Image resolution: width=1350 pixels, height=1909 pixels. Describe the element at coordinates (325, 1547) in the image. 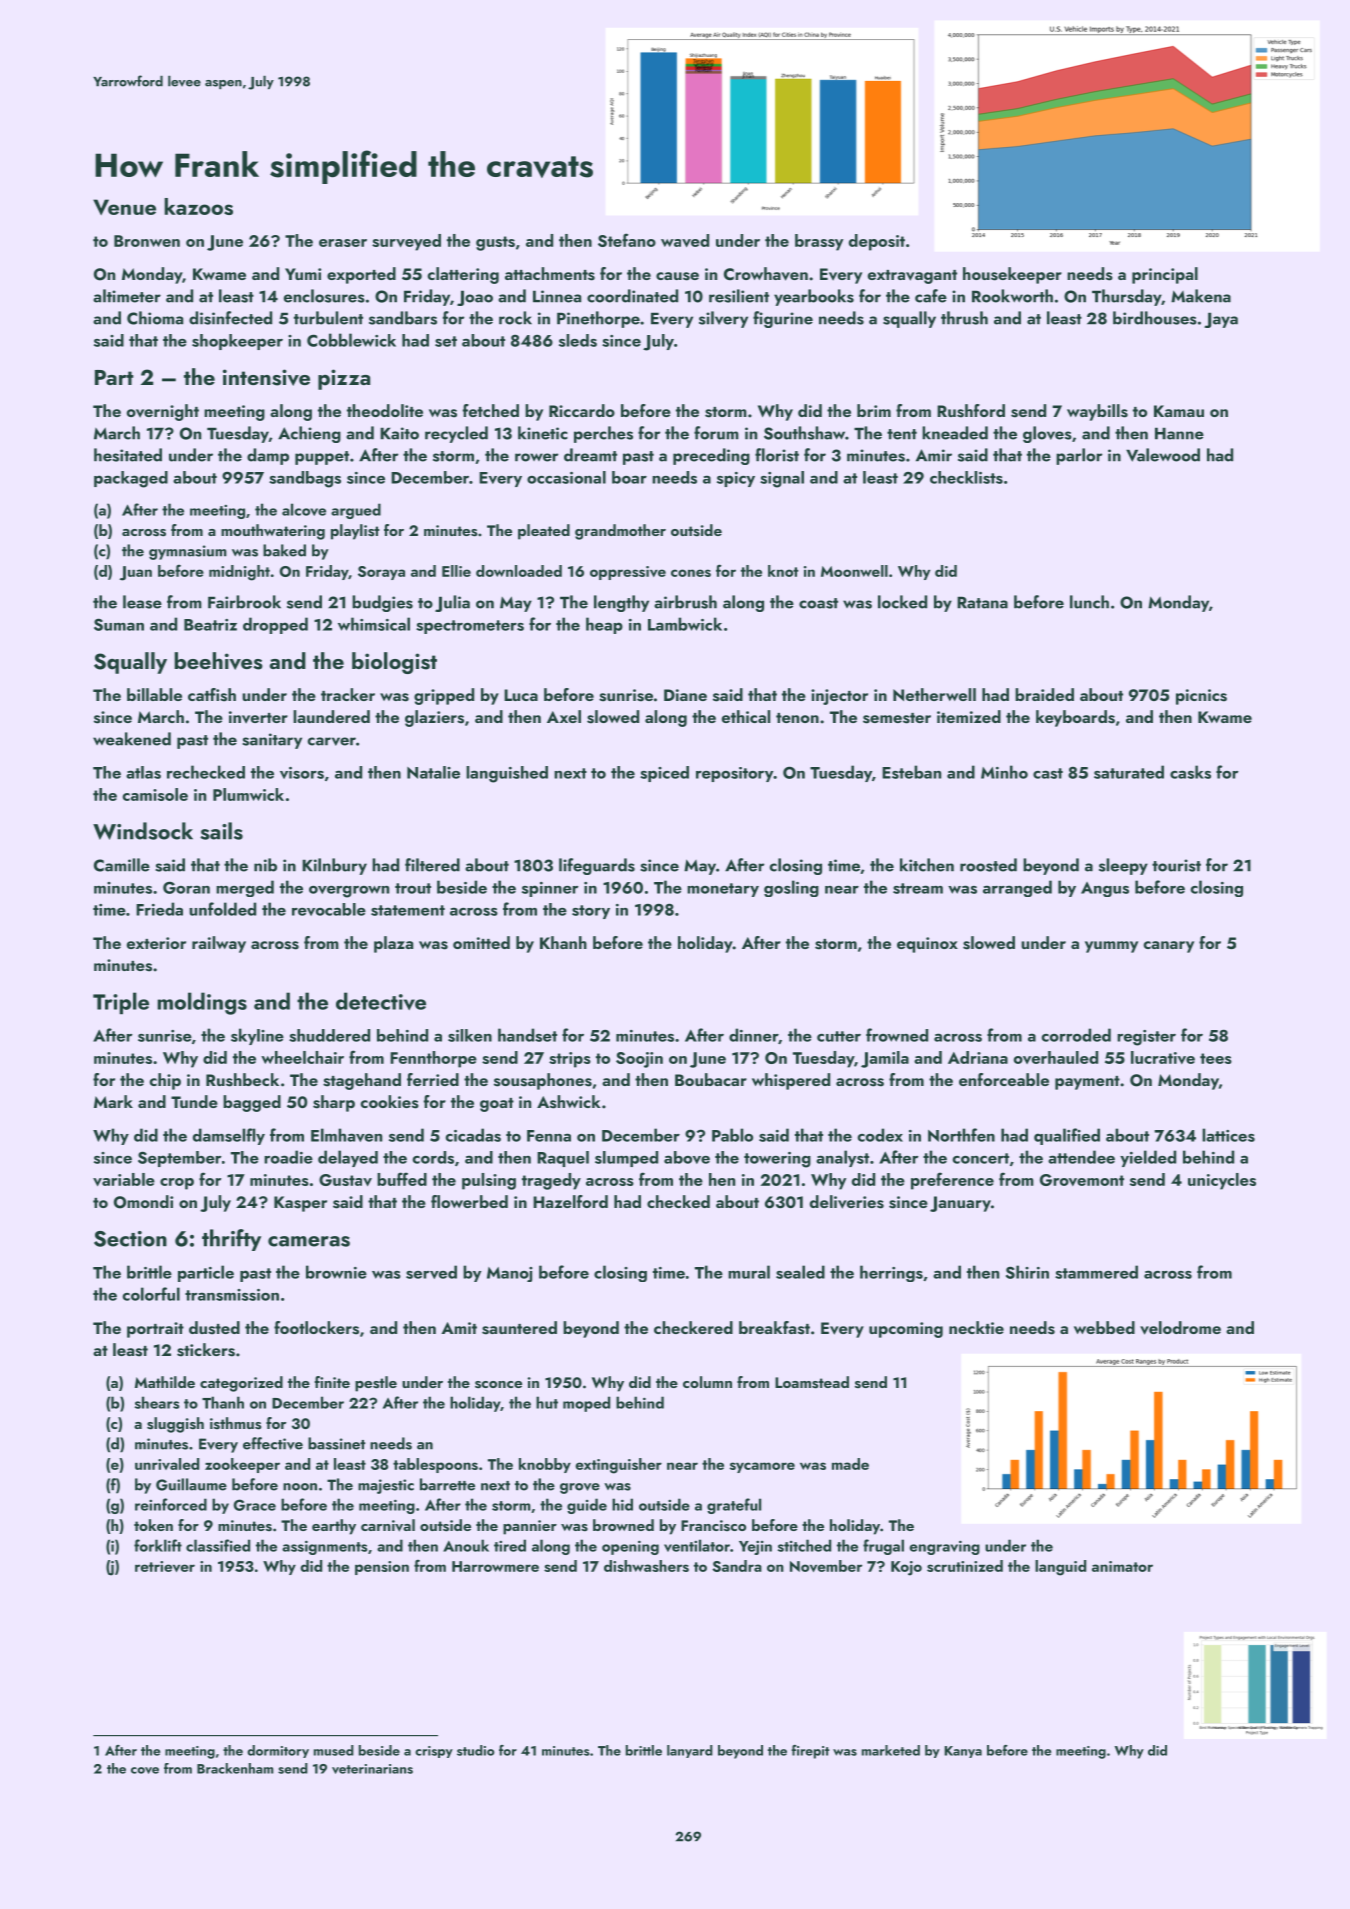

I see `assignments` at that location.
